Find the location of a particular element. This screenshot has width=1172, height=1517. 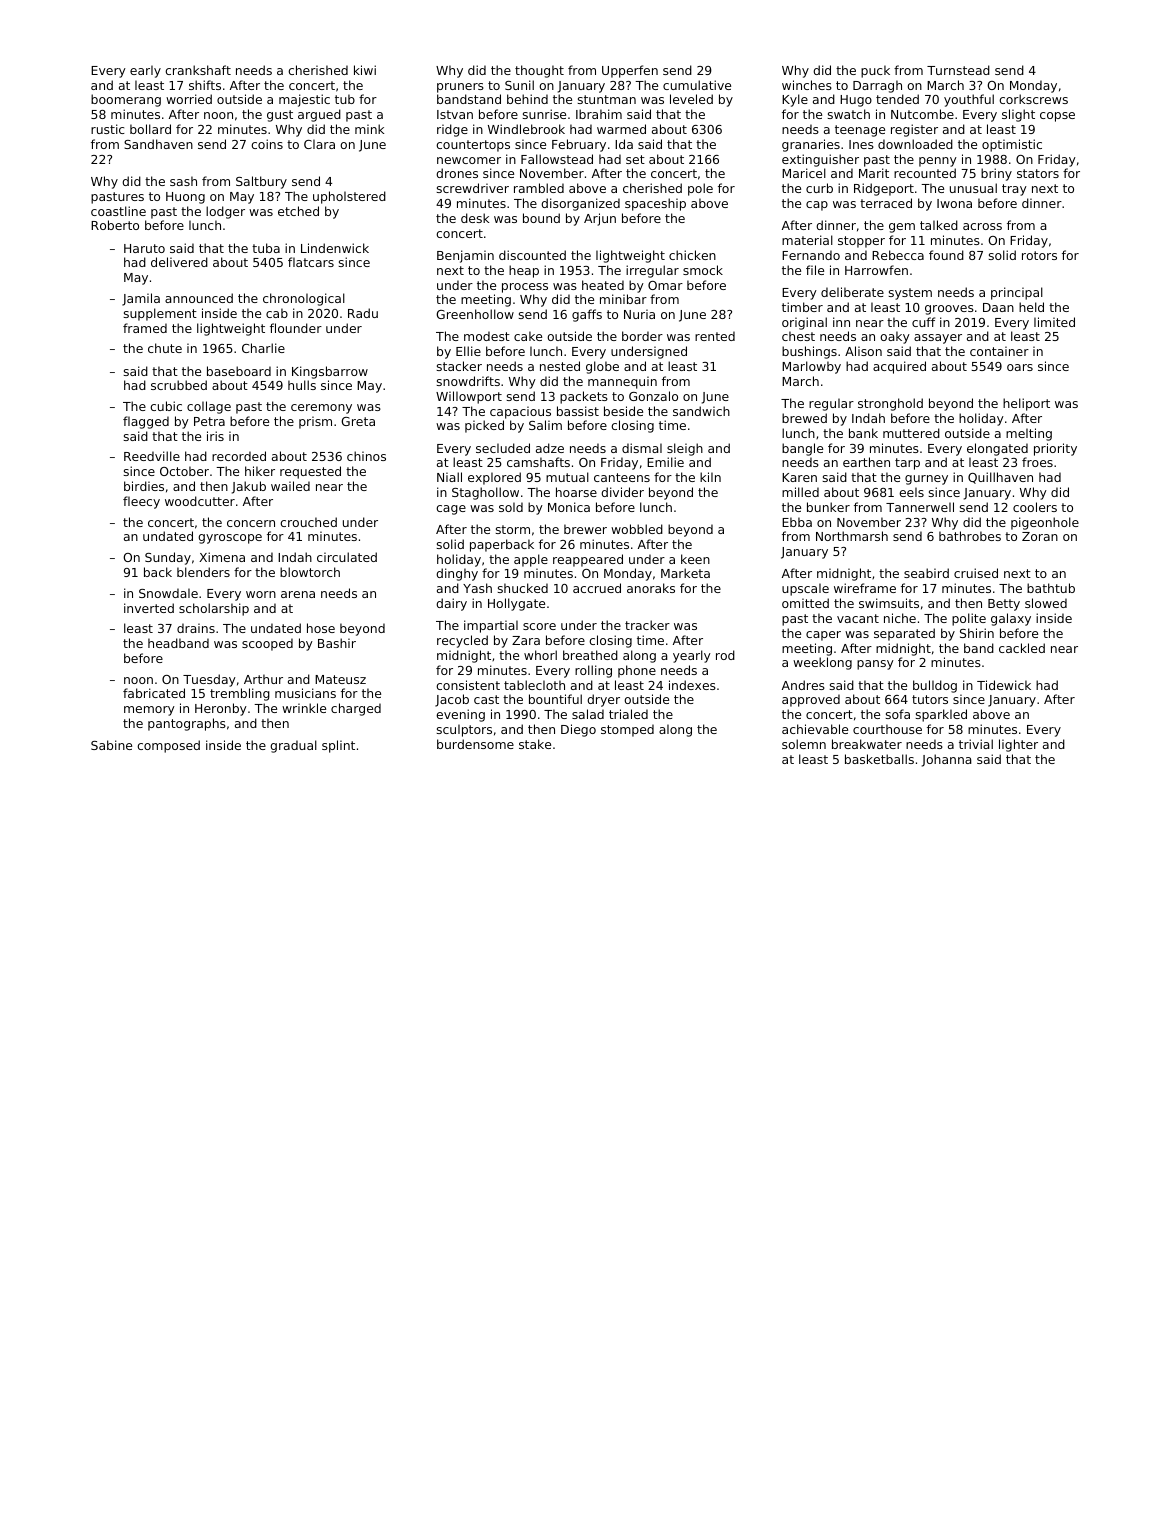

muttered is located at coordinates (911, 433).
